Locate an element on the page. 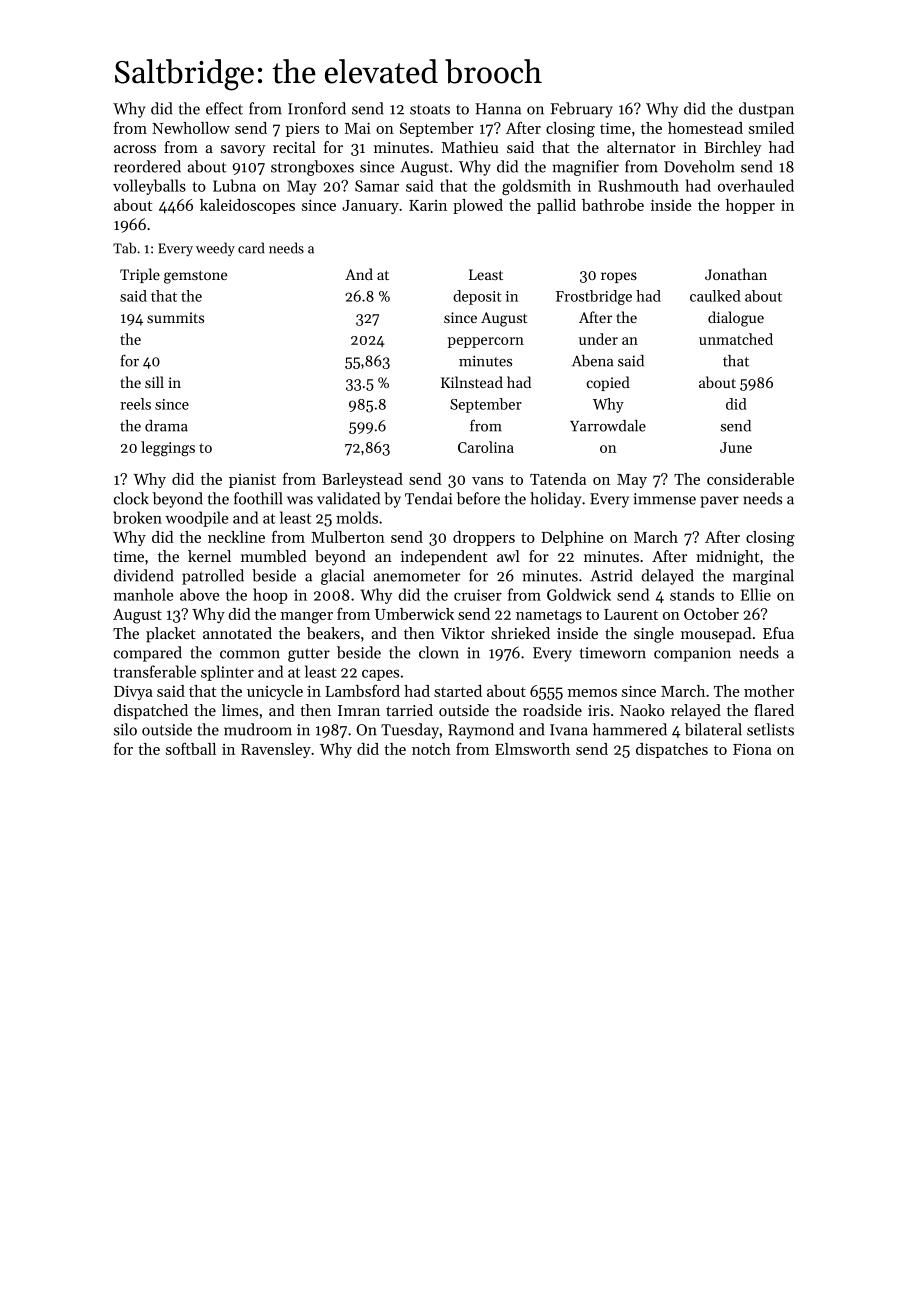 The height and width of the document is (1316, 908). Fiona is located at coordinates (752, 749).
